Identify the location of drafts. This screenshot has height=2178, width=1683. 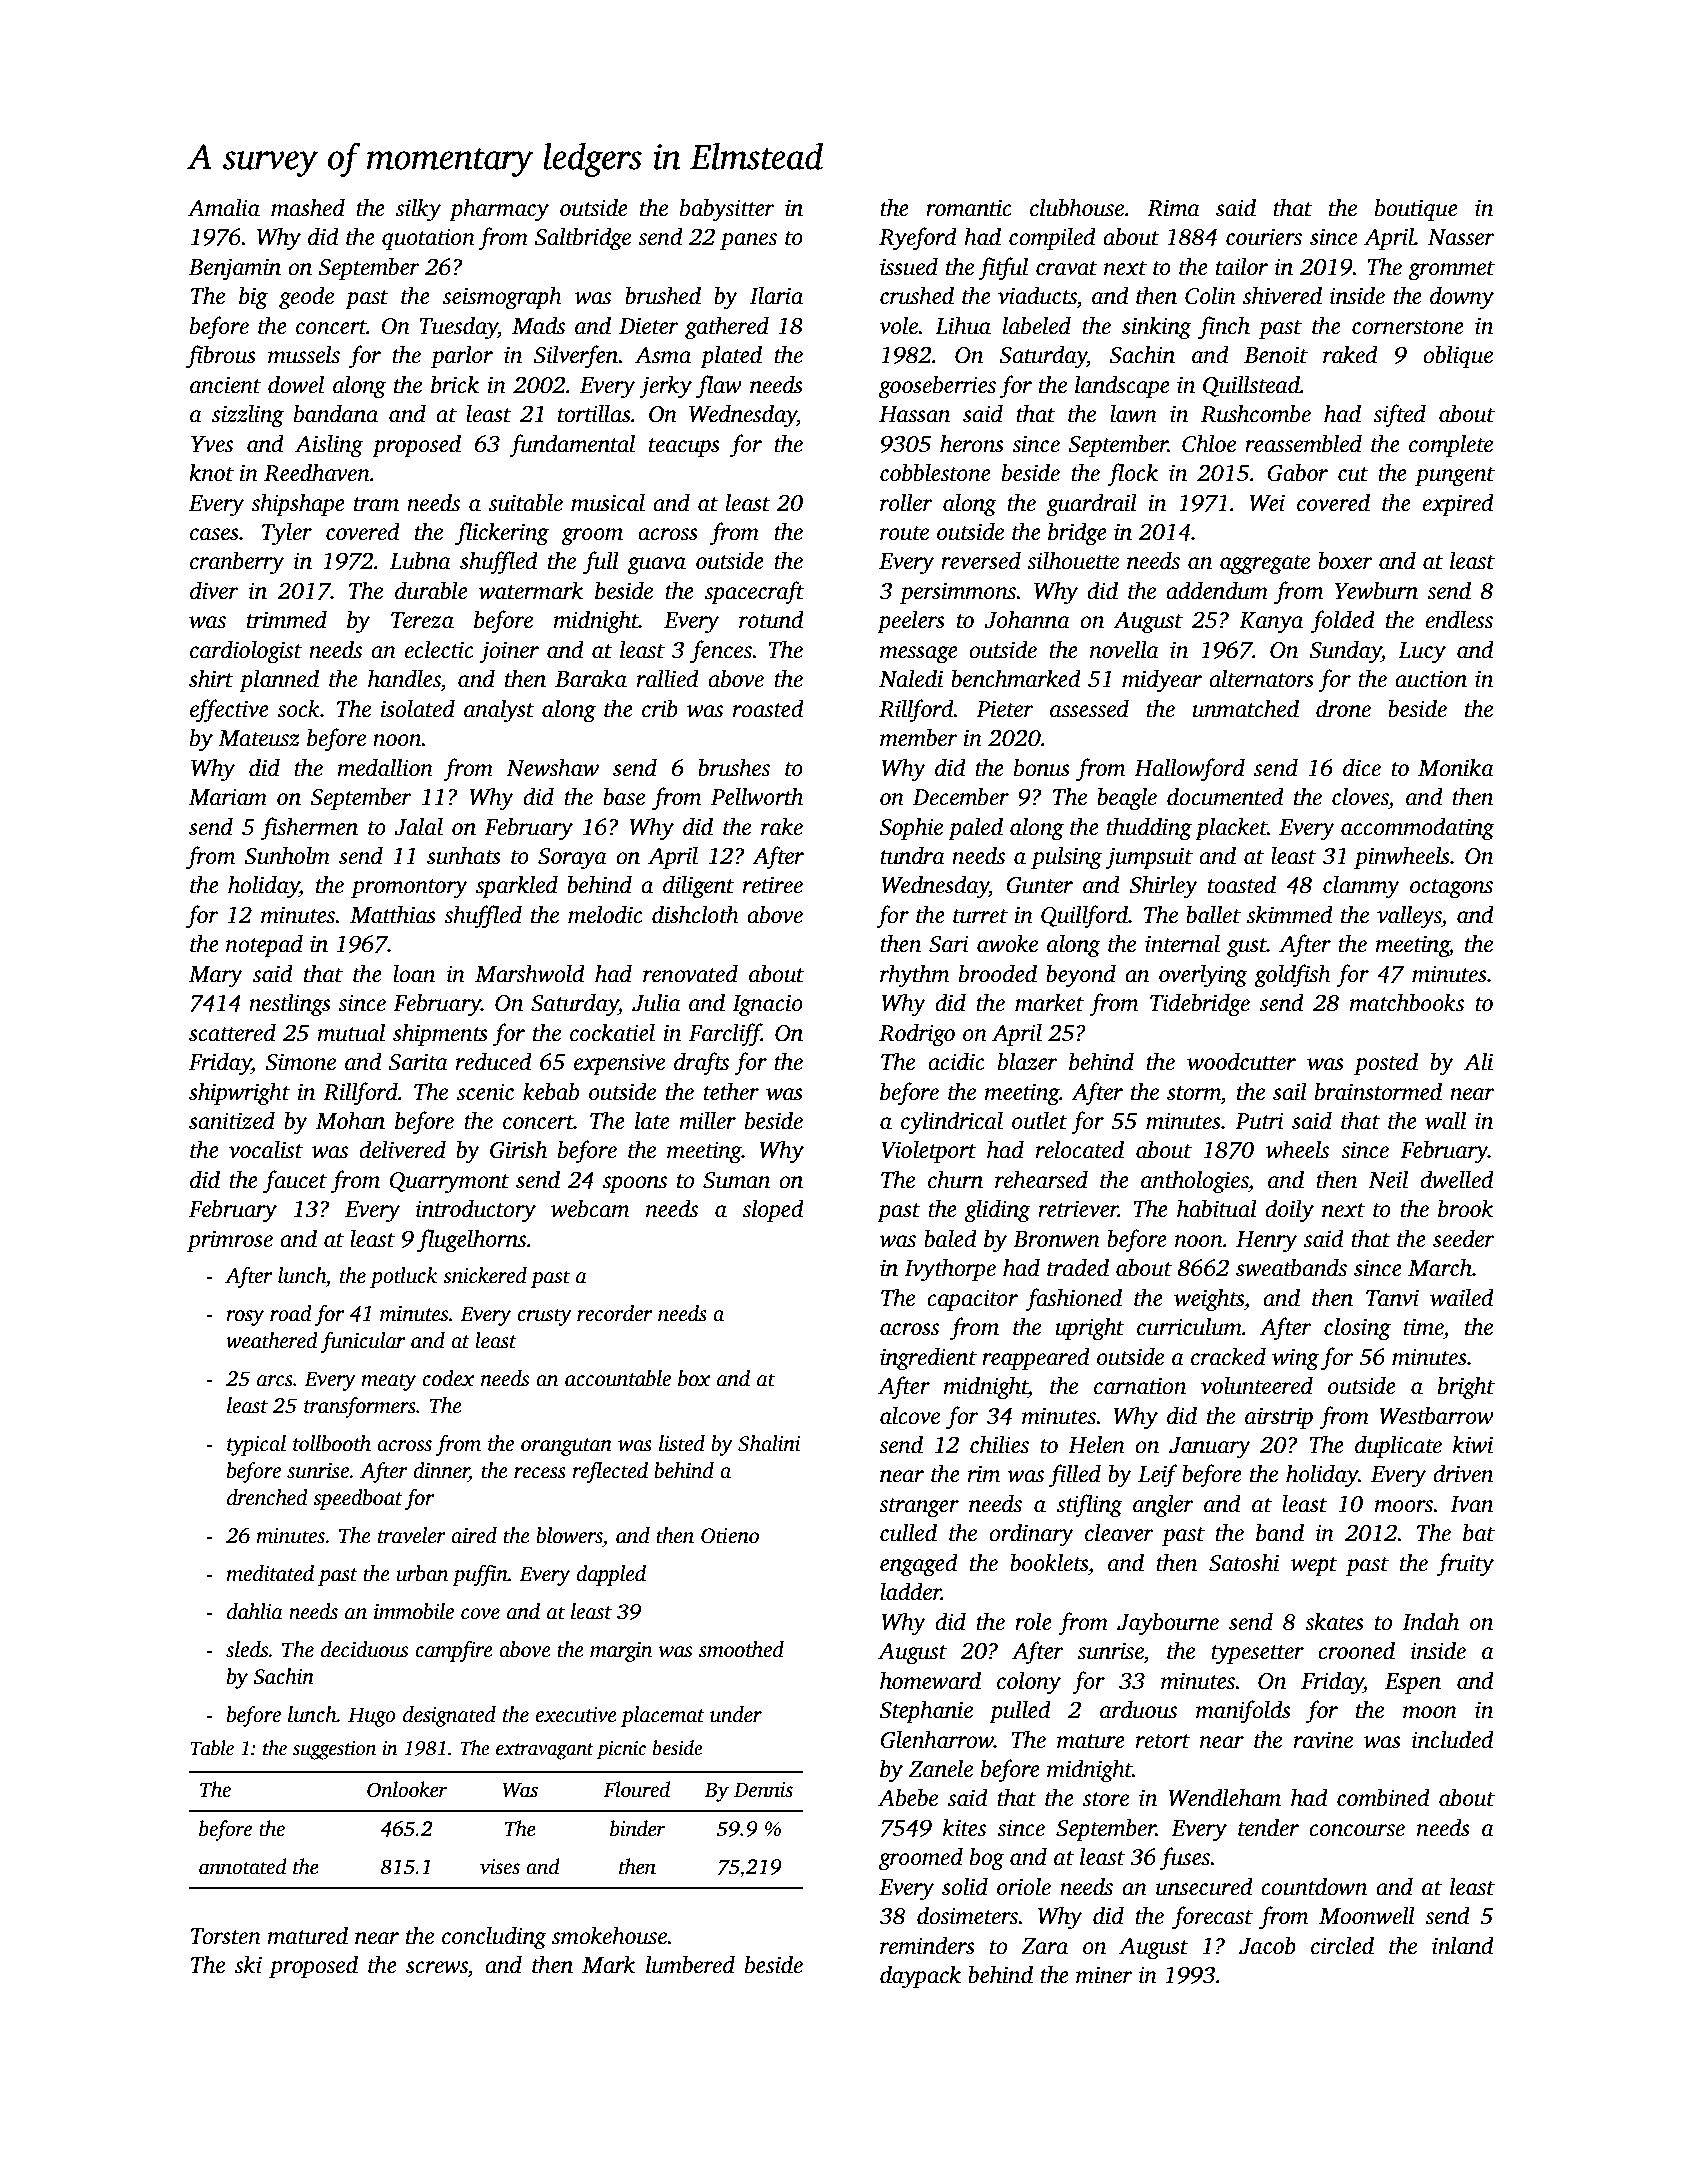
(701, 1063).
